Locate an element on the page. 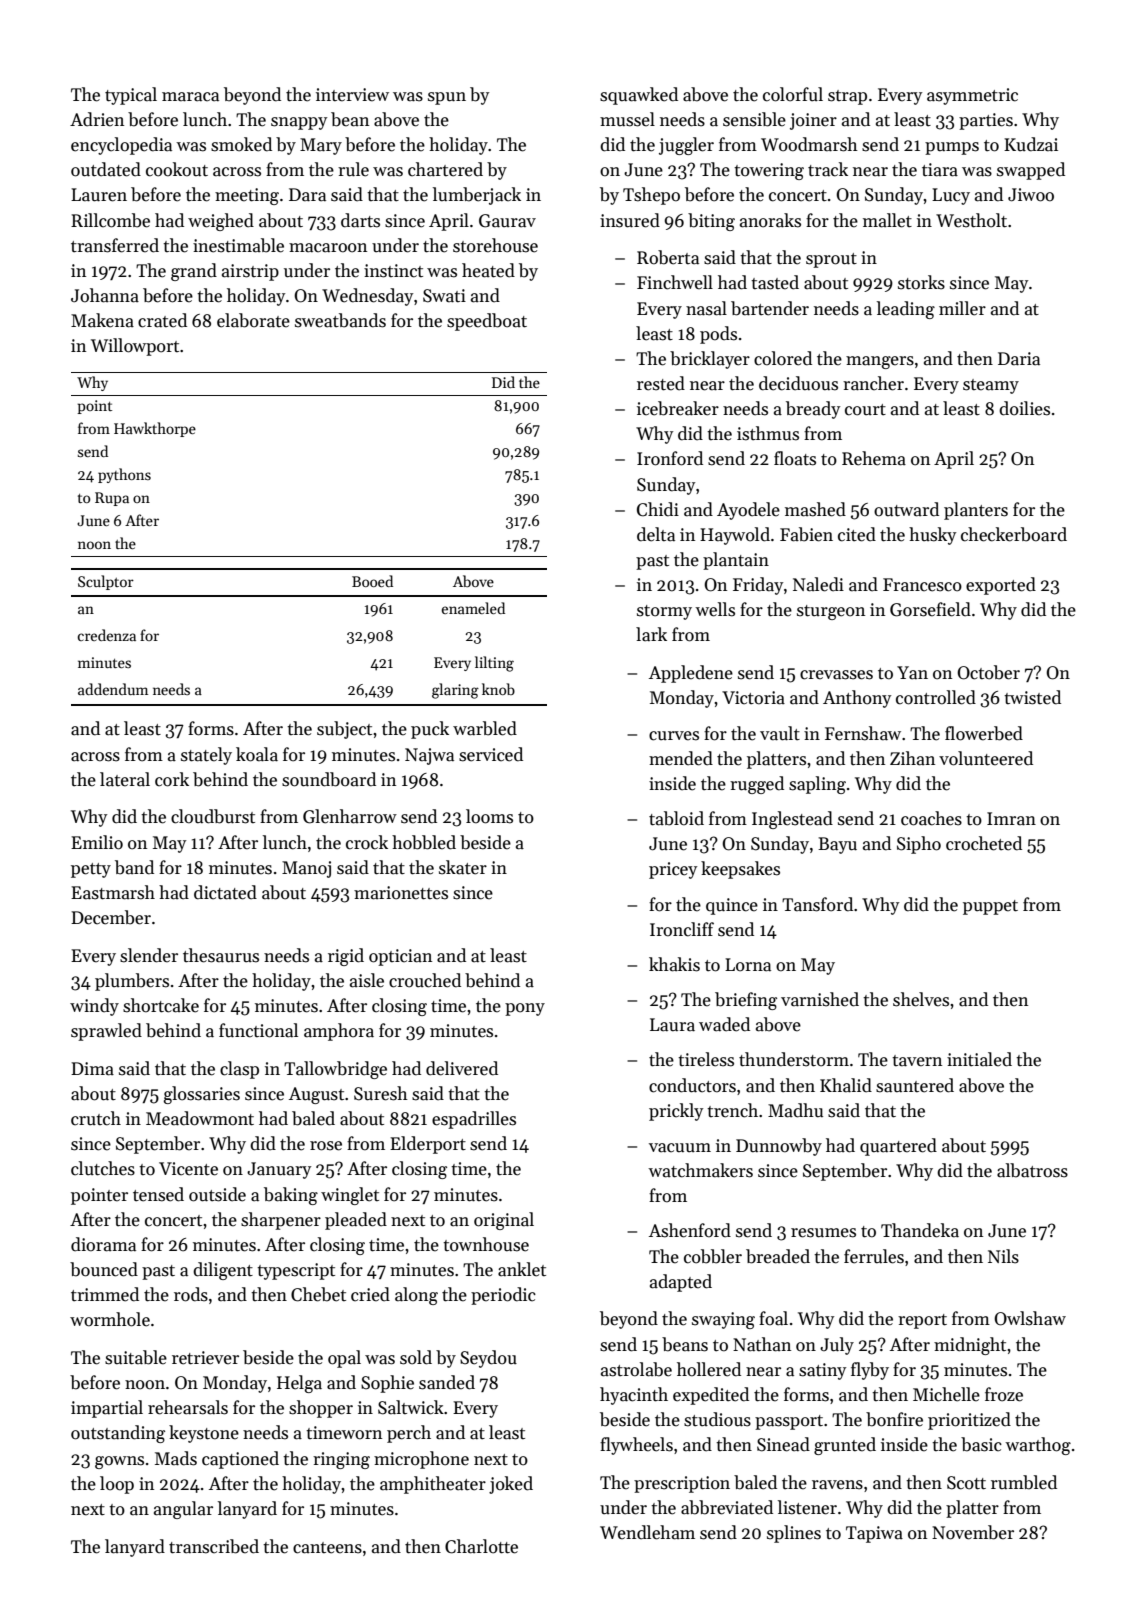 The height and width of the image is (1623, 1147). typical is located at coordinates (131, 96).
